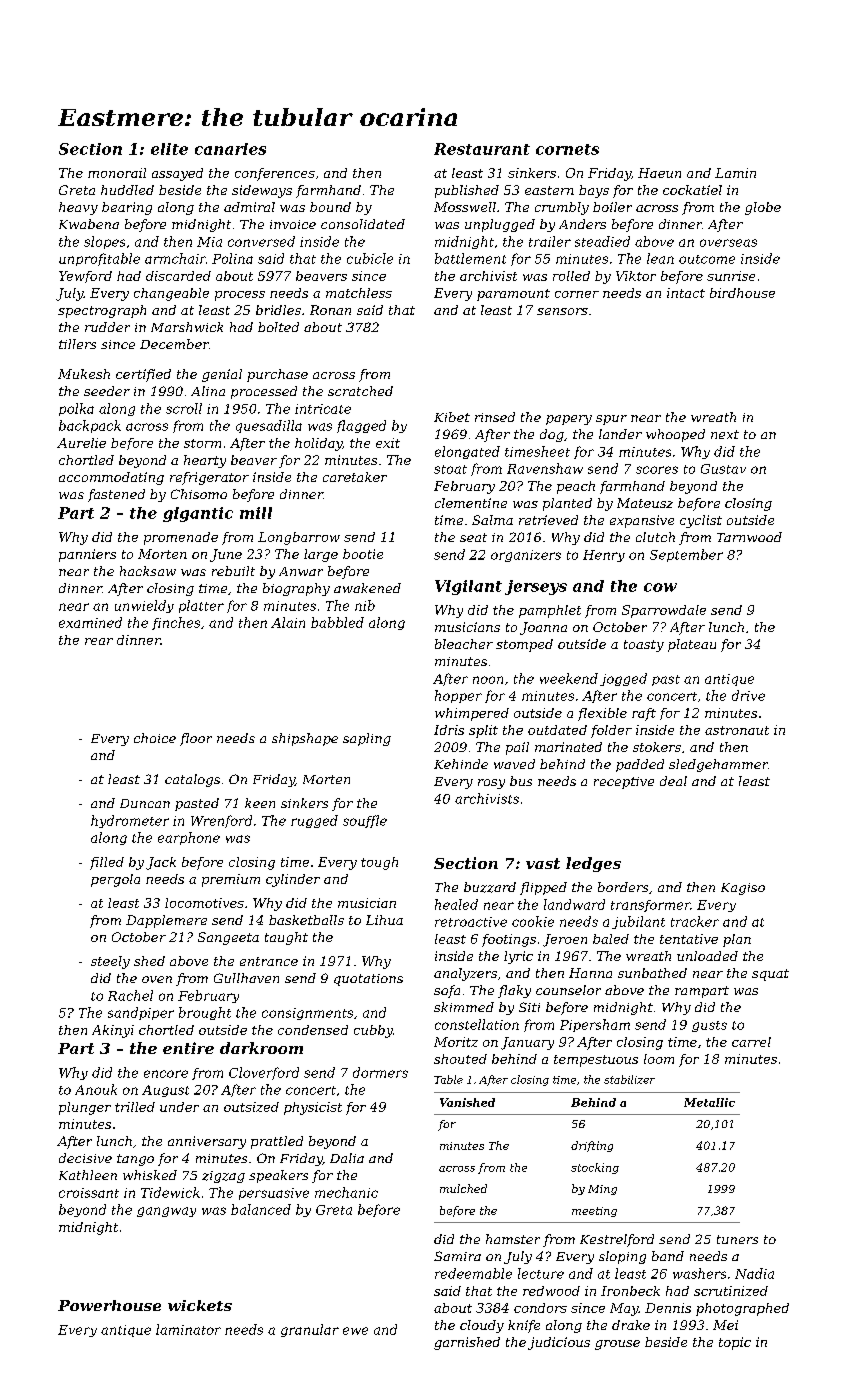 The height and width of the document is (1400, 849). I want to click on under, so click(179, 1107).
